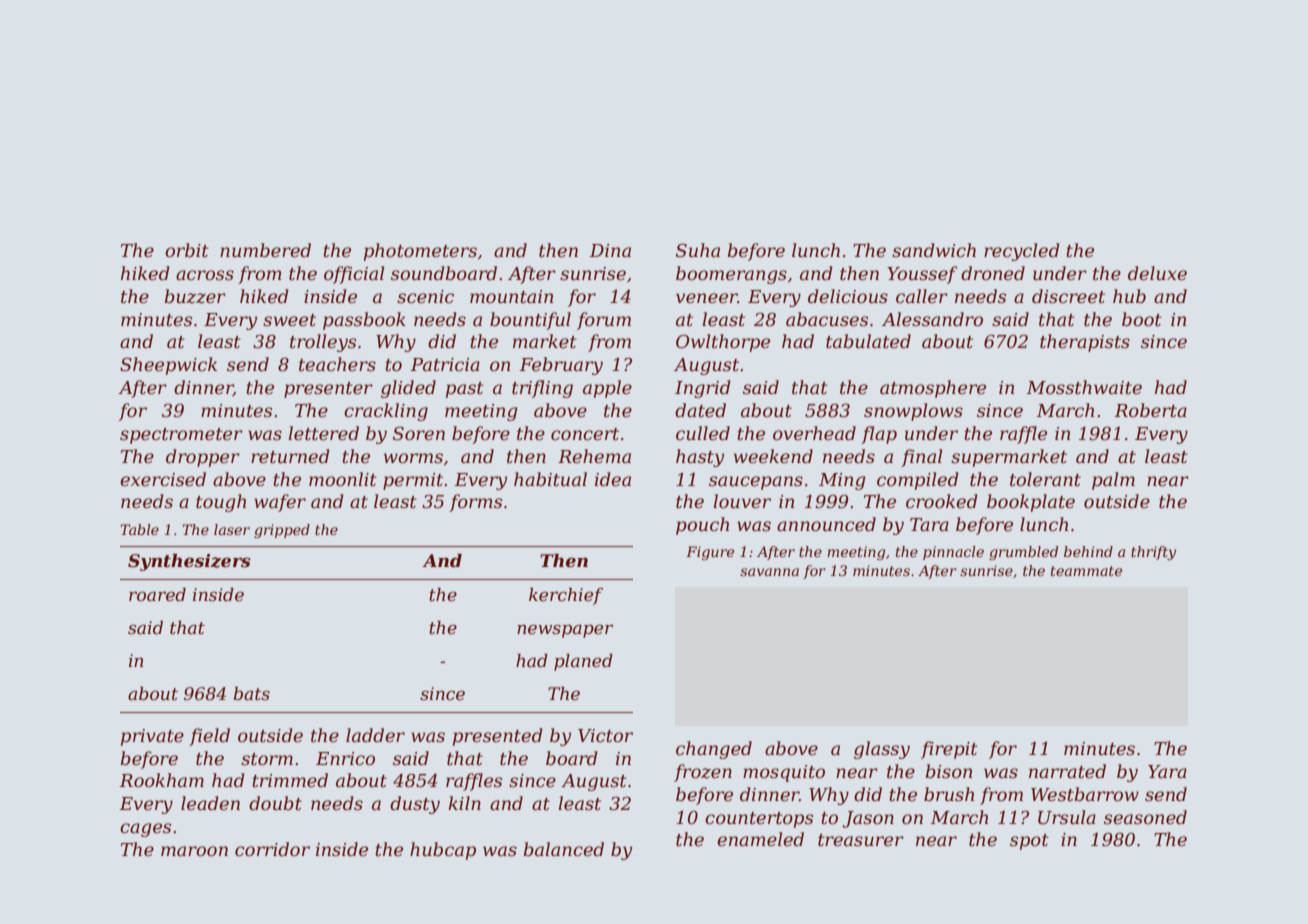 The width and height of the document is (1308, 924). Describe the element at coordinates (714, 750) in the document. I see `changed` at that location.
